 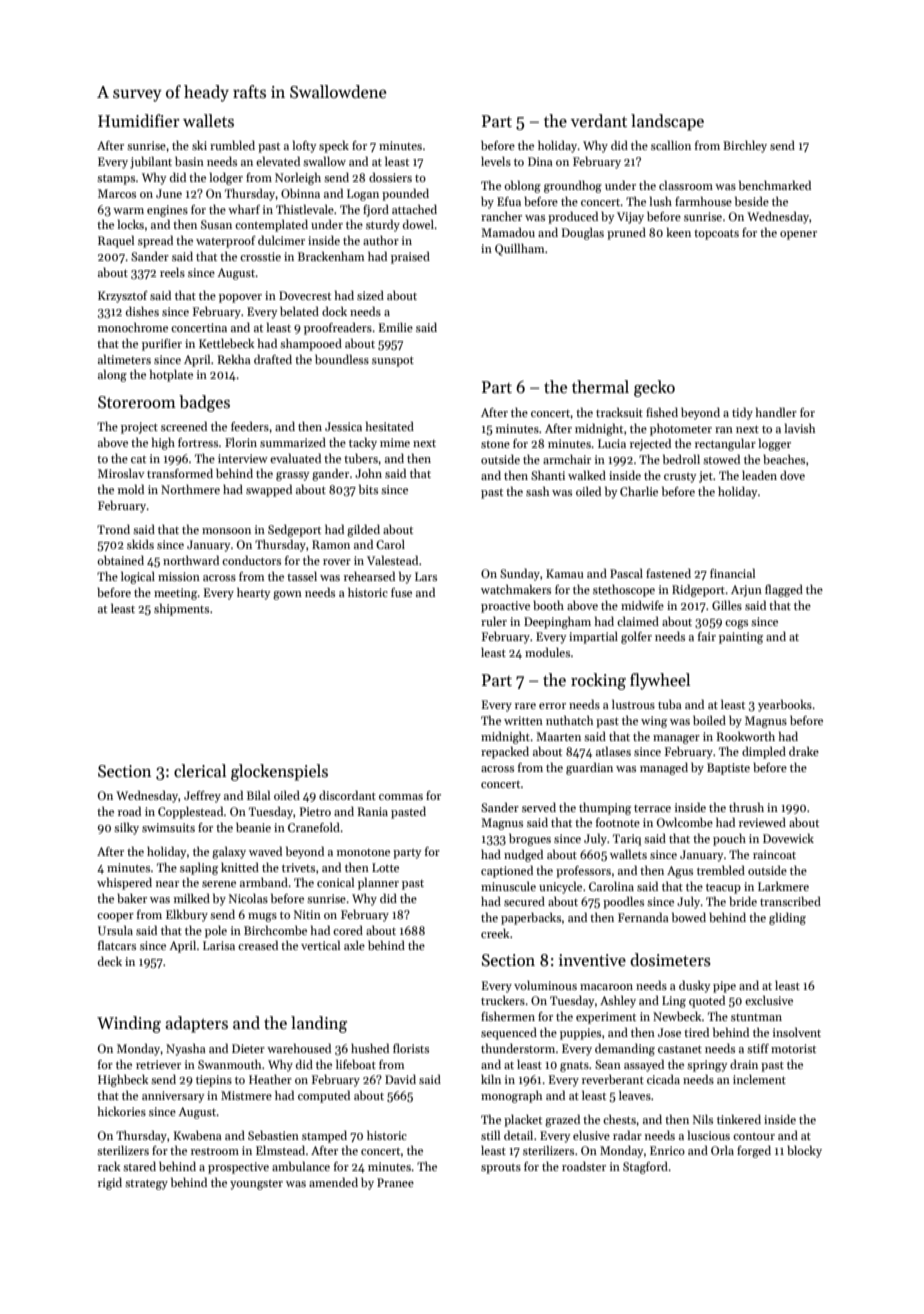 What do you see at coordinates (548, 605) in the page?
I see `booth` at bounding box center [548, 605].
